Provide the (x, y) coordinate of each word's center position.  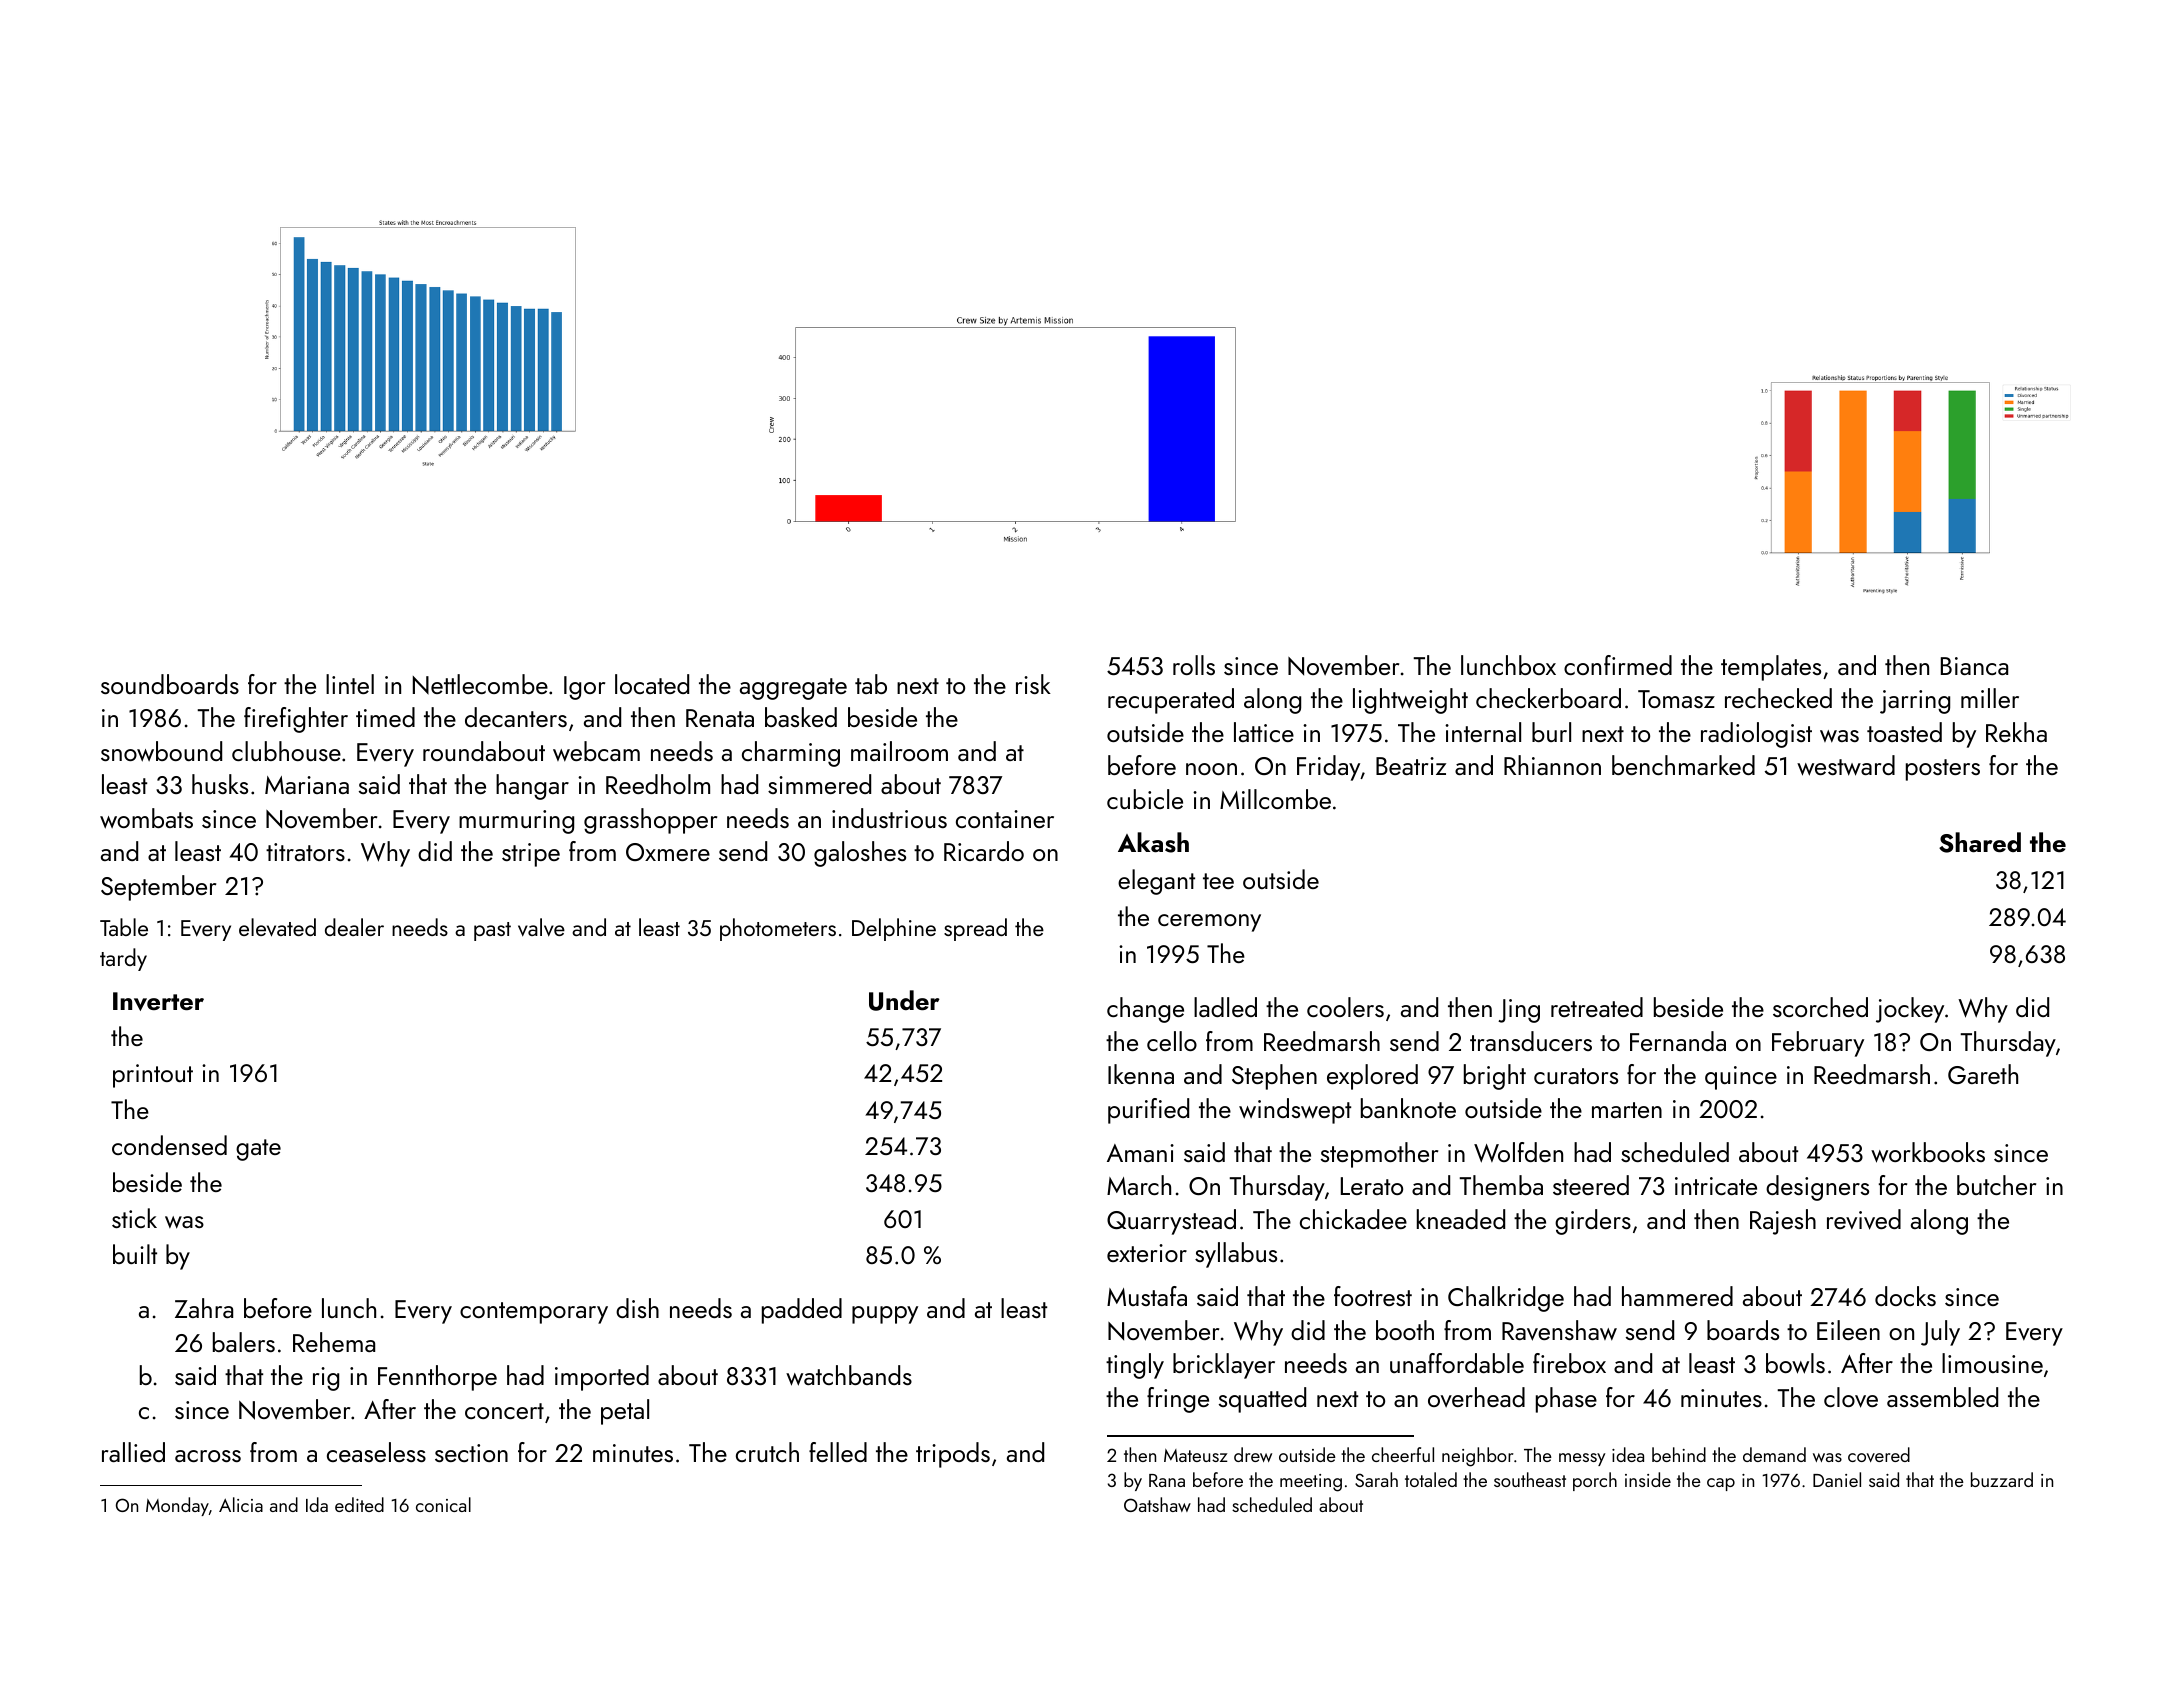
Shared (1980, 842)
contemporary (534, 1313)
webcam (596, 751)
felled (838, 1452)
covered (1879, 1454)
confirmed (1618, 665)
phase (1566, 1400)
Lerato (1372, 1186)
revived (1864, 1219)
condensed (169, 1145)
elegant (1156, 882)
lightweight (1410, 701)
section (471, 1453)
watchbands (849, 1375)
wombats (146, 818)
